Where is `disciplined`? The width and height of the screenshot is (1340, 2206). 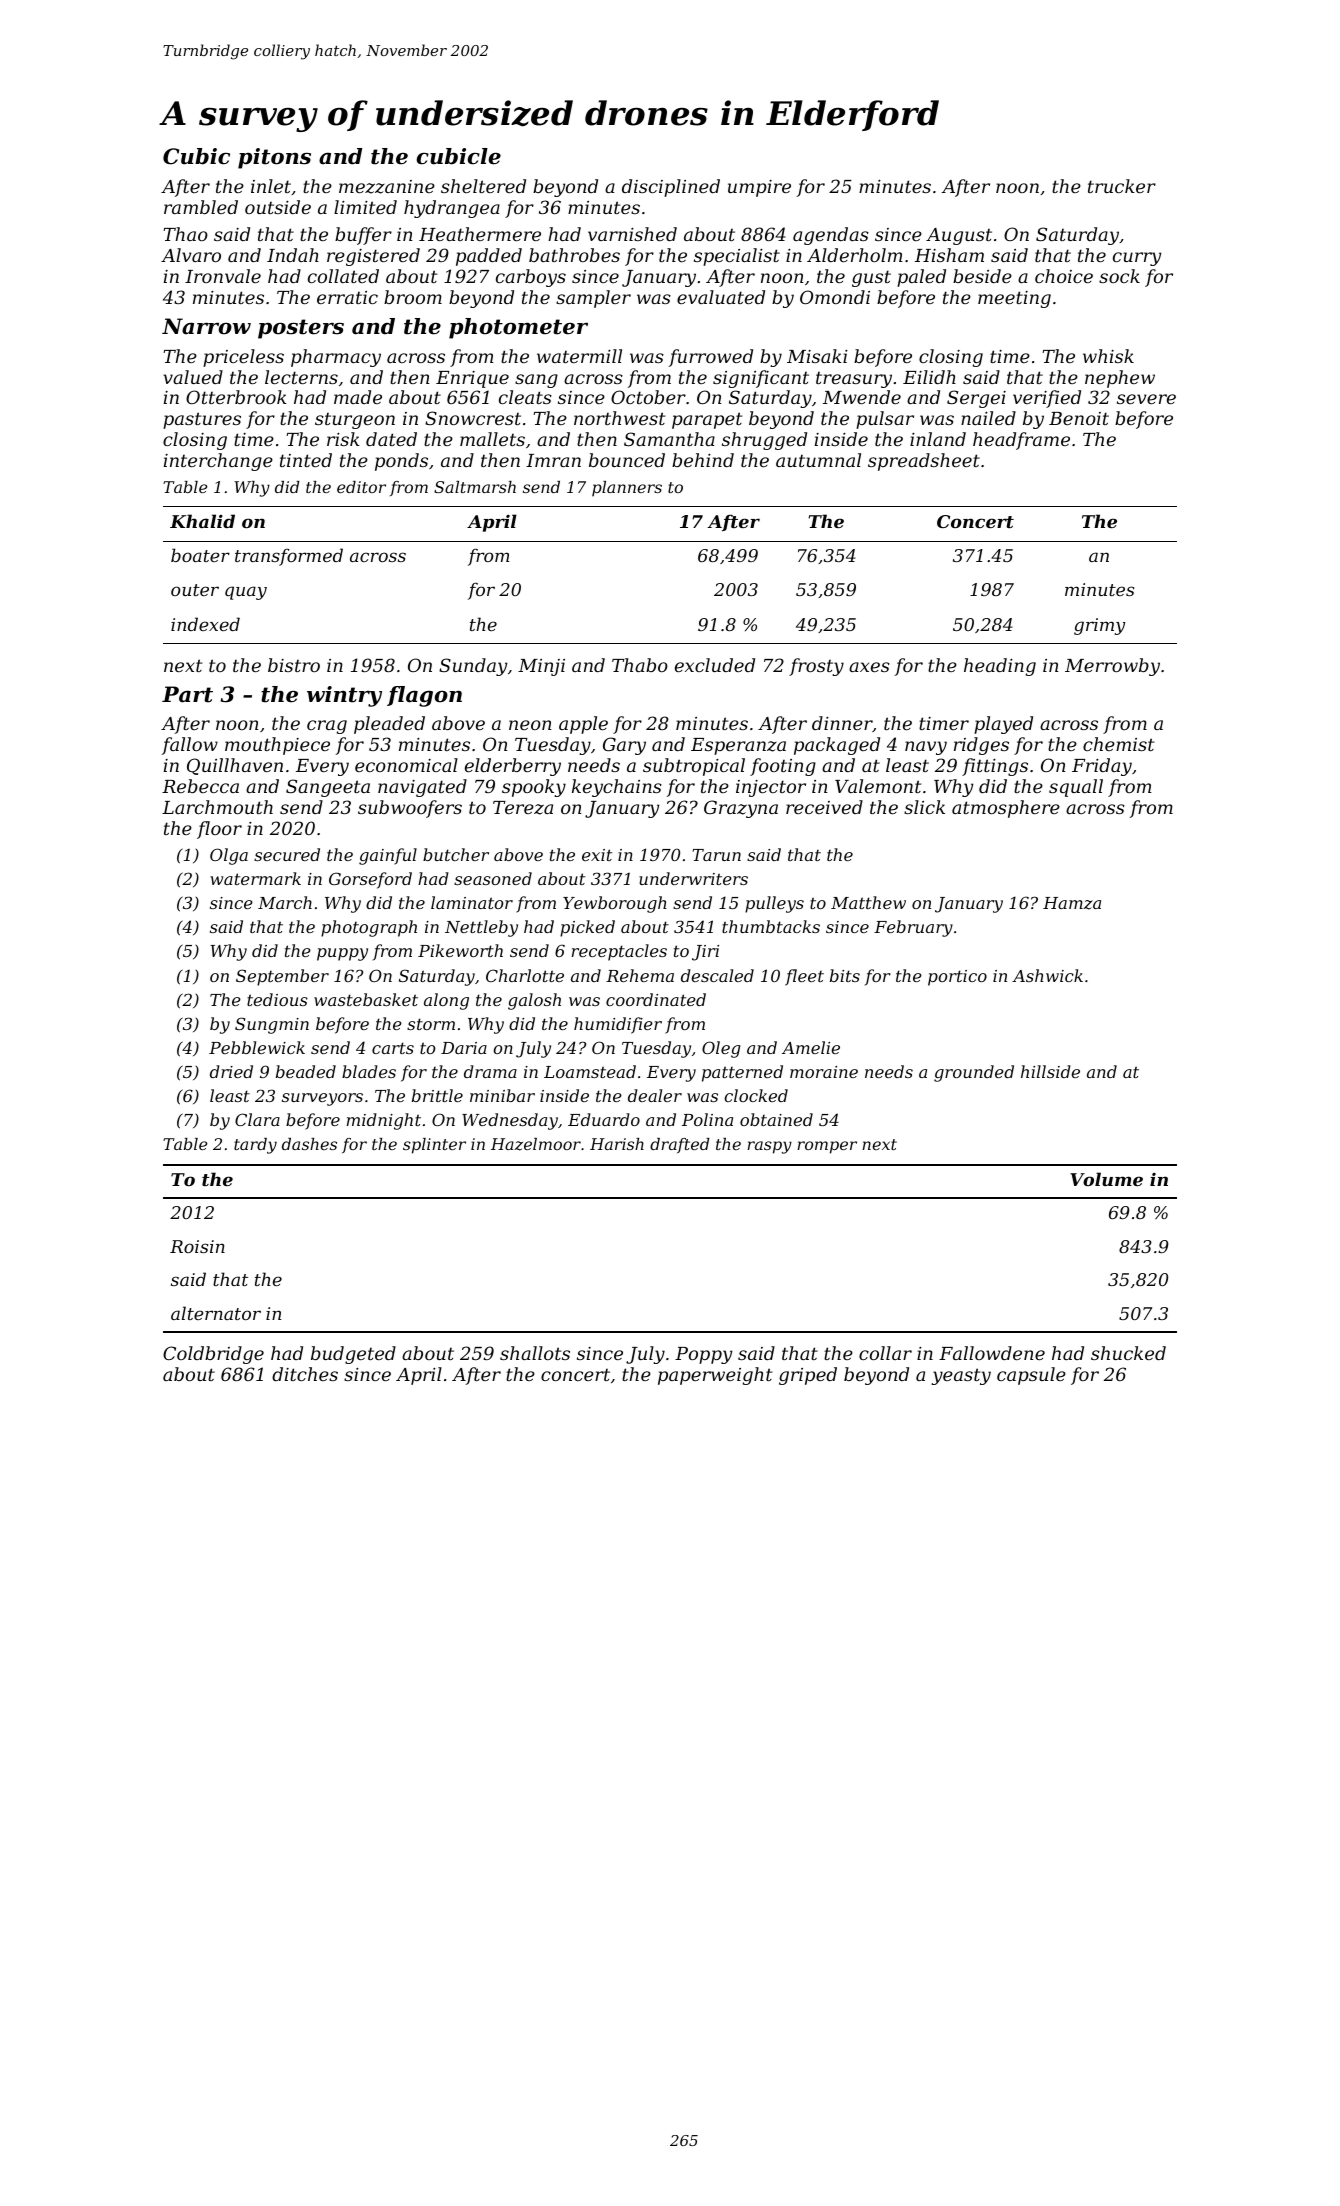
disciplined is located at coordinates (671, 188).
